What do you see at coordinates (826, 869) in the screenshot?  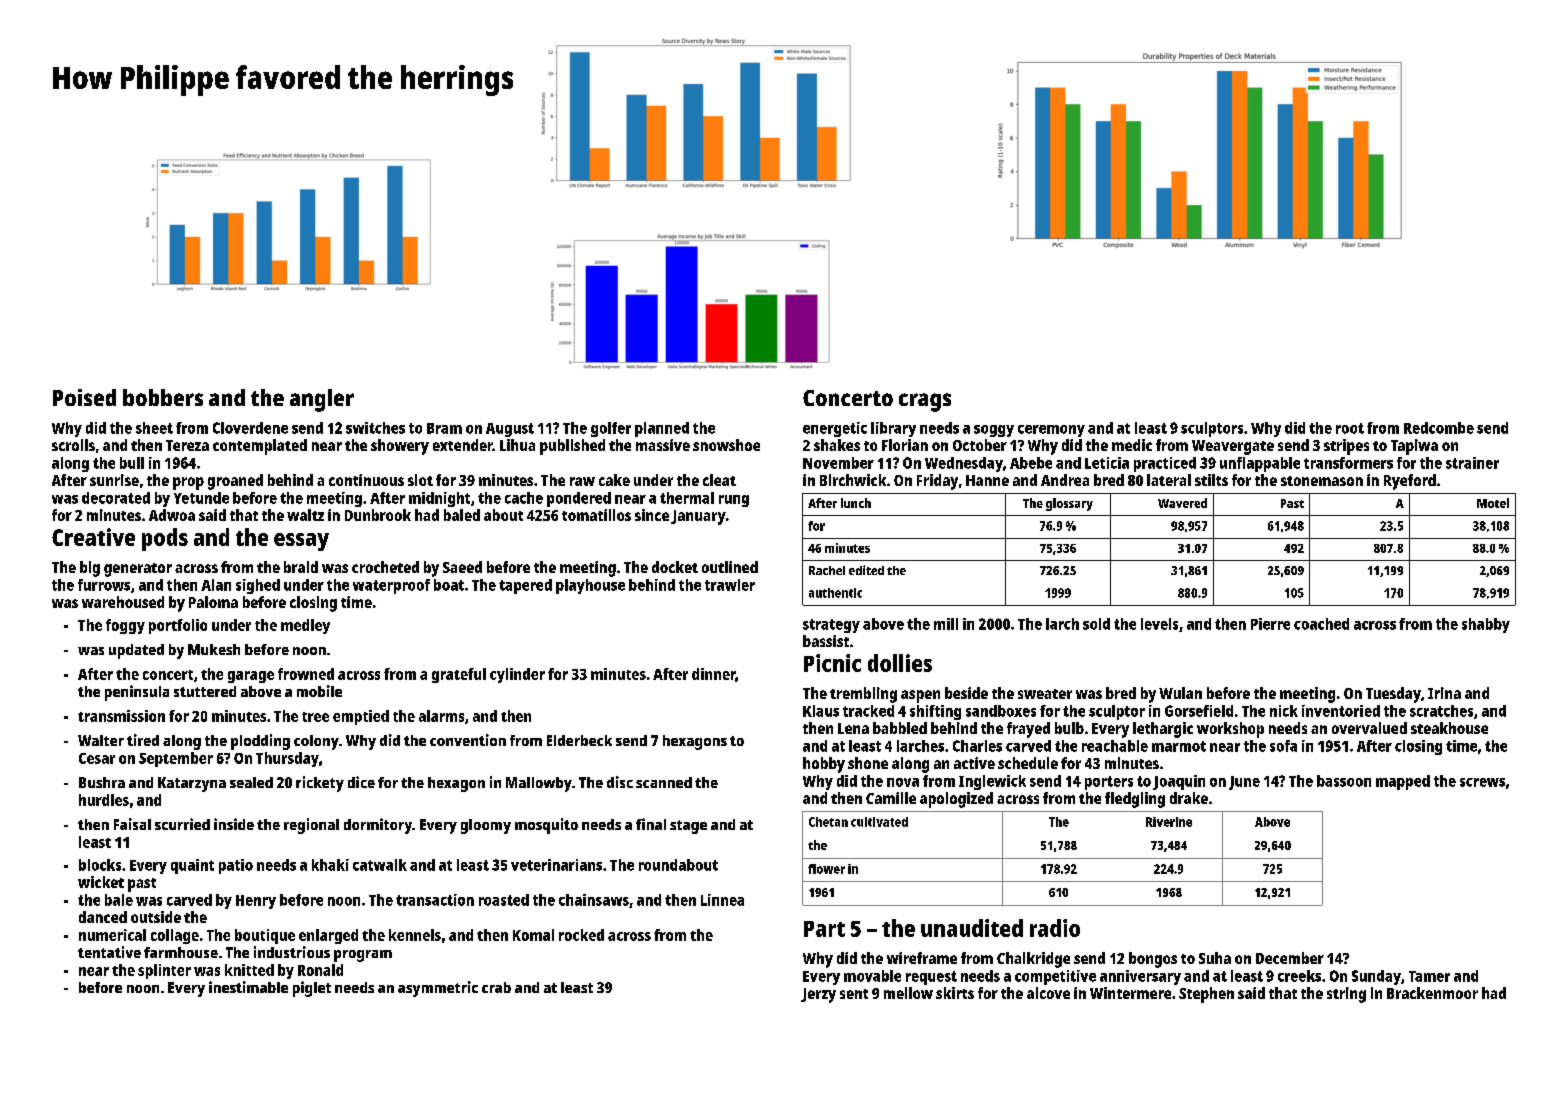 I see `flower` at bounding box center [826, 869].
